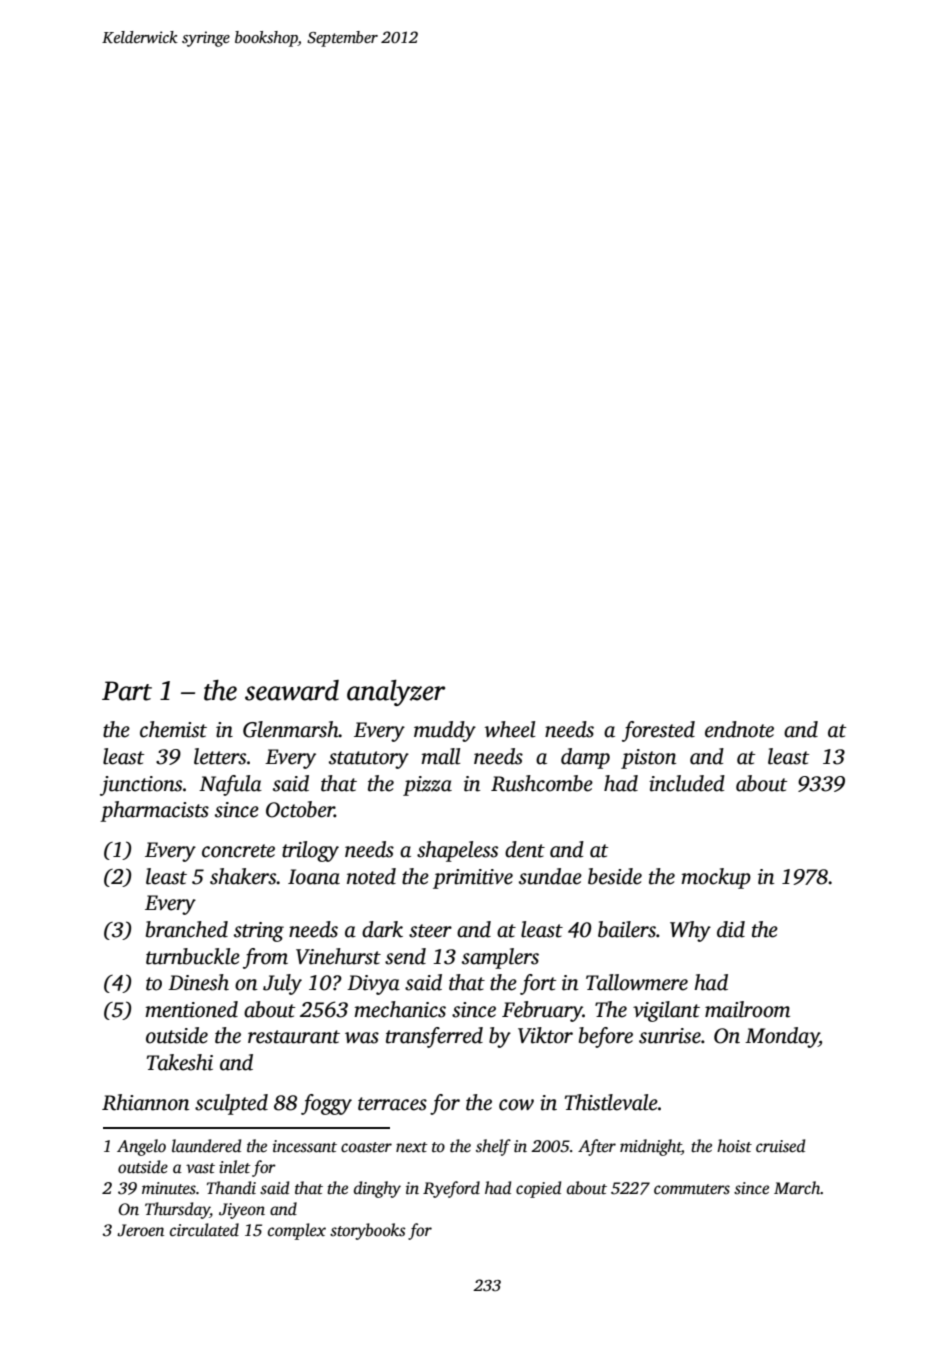  What do you see at coordinates (292, 690) in the screenshot?
I see `seaward` at bounding box center [292, 690].
